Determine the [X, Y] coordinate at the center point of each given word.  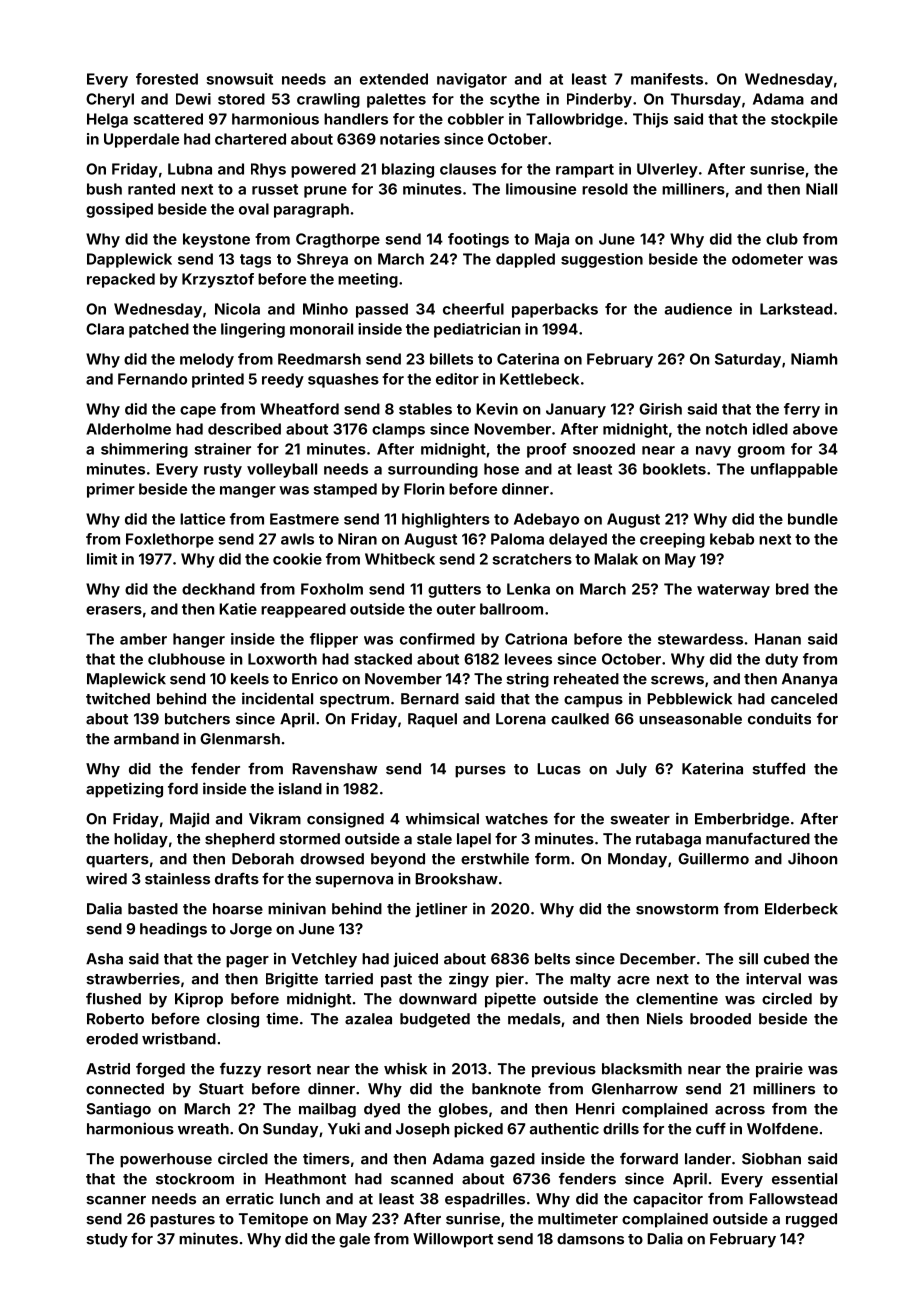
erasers [114, 610]
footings [478, 240]
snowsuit [239, 79]
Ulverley [667, 170]
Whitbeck [400, 559]
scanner [116, 1200]
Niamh [814, 359]
